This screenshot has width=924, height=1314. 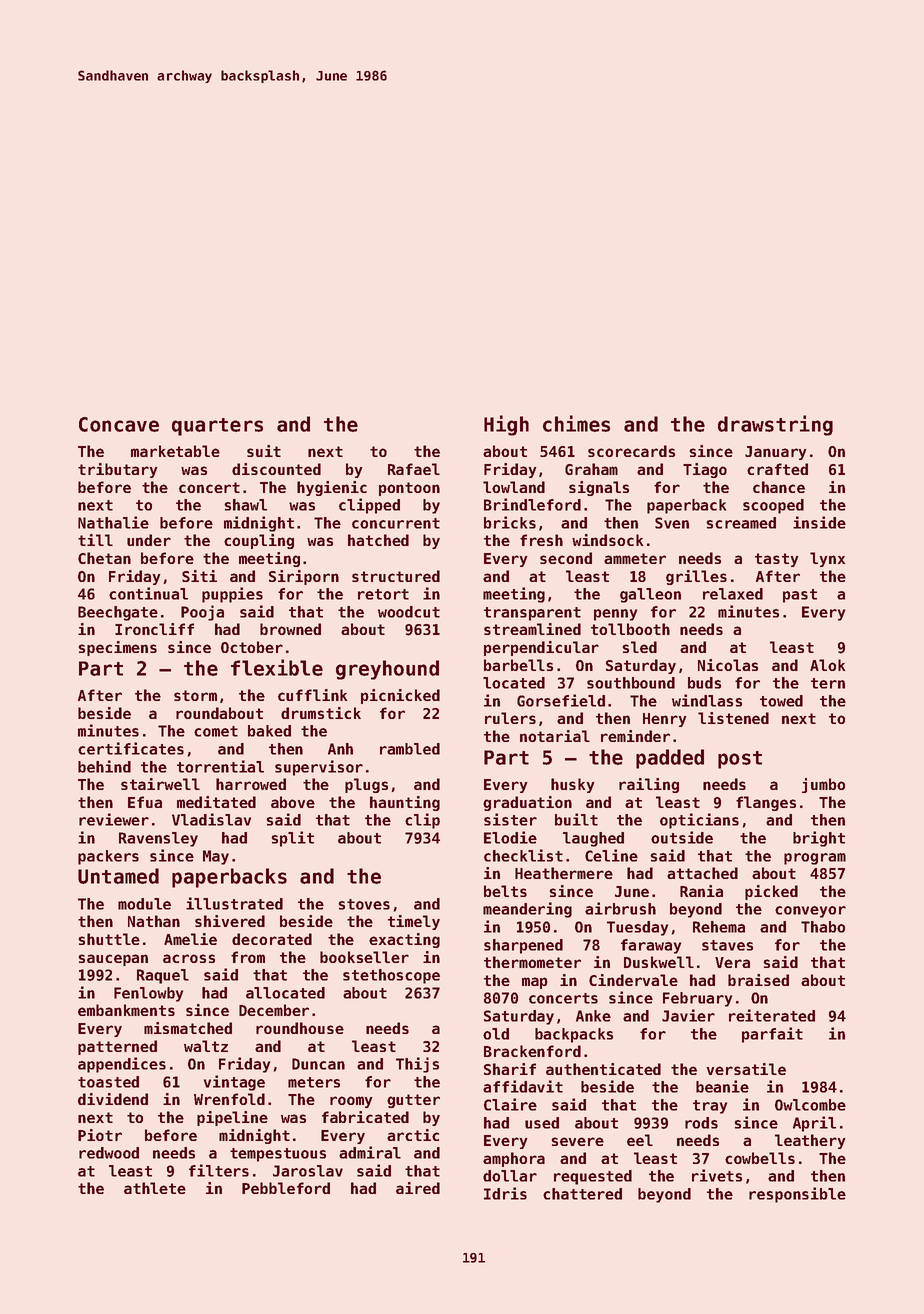 What do you see at coordinates (775, 425) in the screenshot?
I see `drawstring` at bounding box center [775, 425].
